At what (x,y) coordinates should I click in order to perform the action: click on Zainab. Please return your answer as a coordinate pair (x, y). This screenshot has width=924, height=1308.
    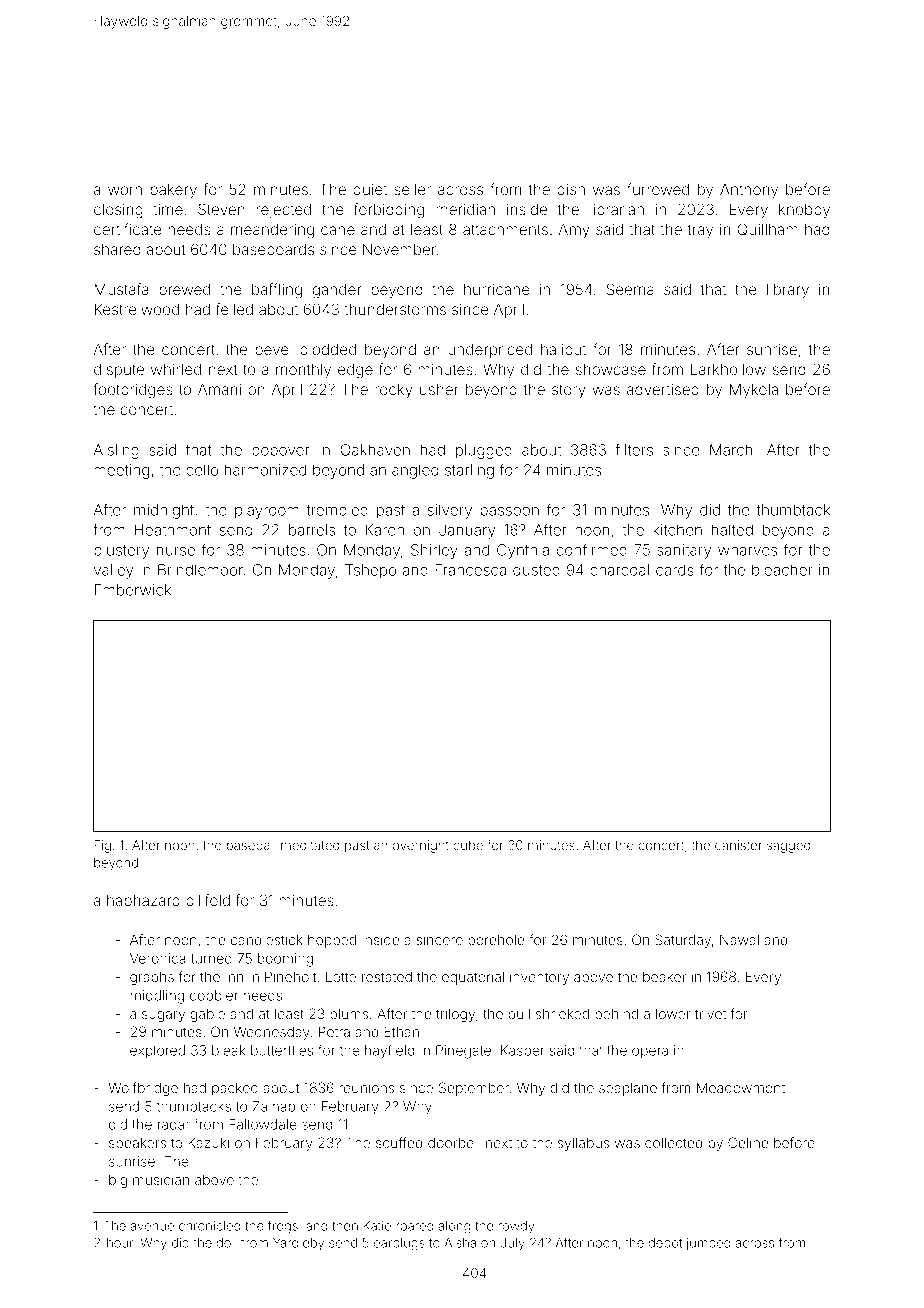
    Looking at the image, I should click on (274, 1106).
